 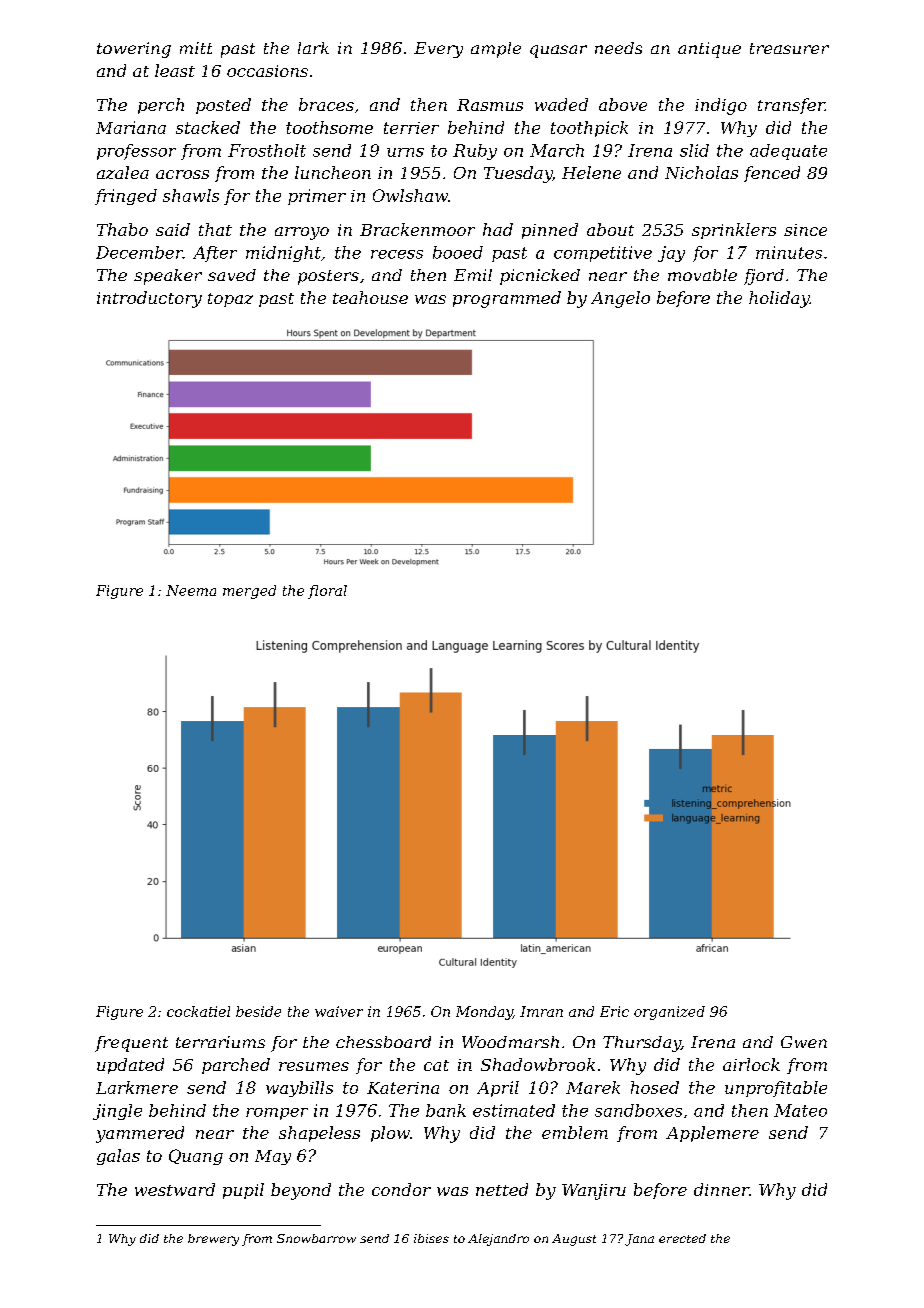 What do you see at coordinates (196, 48) in the screenshot?
I see `mitt` at bounding box center [196, 48].
